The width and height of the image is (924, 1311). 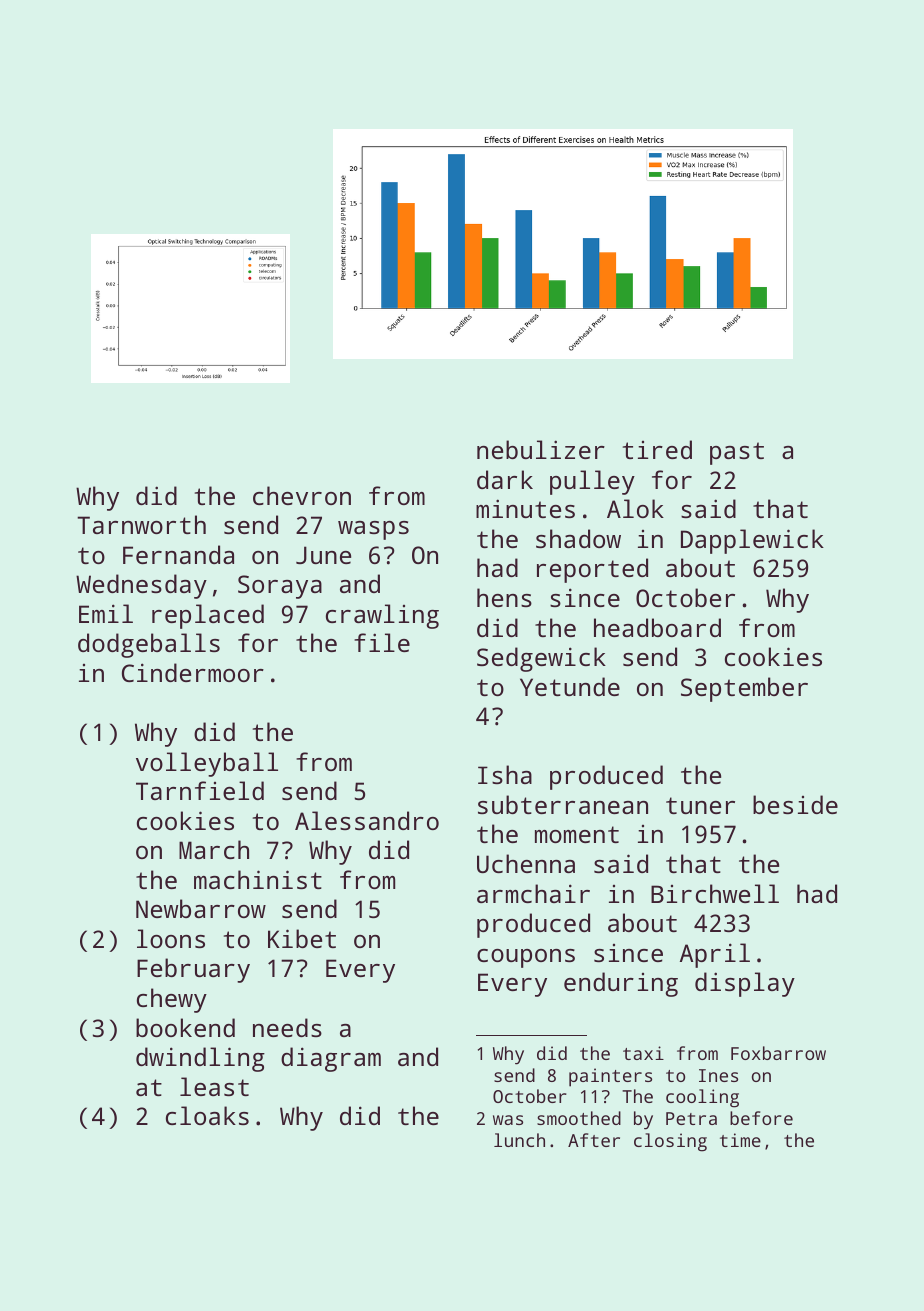 I want to click on least, so click(x=214, y=1086).
